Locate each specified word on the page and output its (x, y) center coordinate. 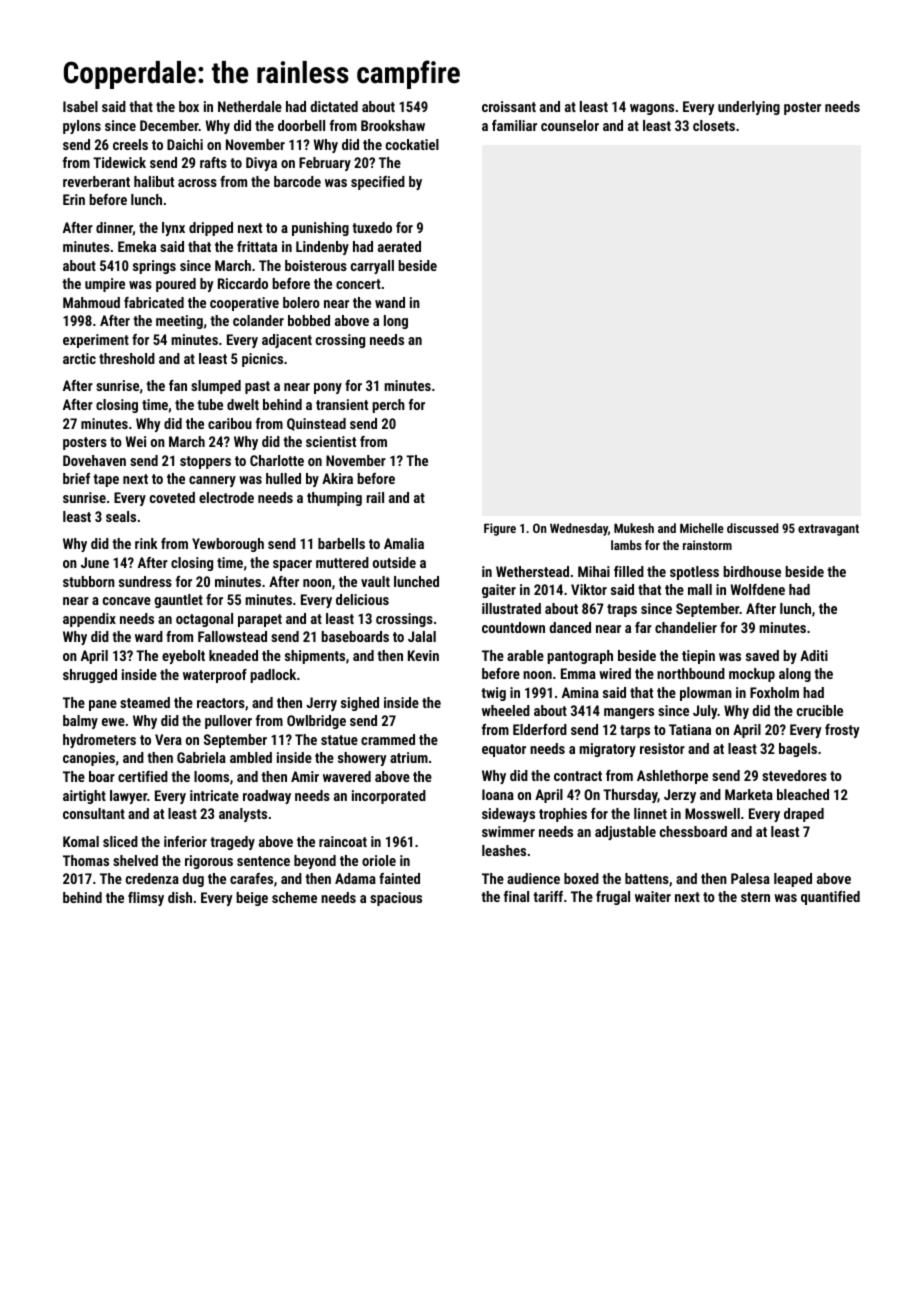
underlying (749, 108)
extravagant (828, 530)
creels (130, 144)
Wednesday (579, 529)
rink (146, 543)
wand (390, 302)
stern (755, 897)
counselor (570, 125)
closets (714, 125)
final (516, 896)
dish (180, 897)
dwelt (243, 404)
